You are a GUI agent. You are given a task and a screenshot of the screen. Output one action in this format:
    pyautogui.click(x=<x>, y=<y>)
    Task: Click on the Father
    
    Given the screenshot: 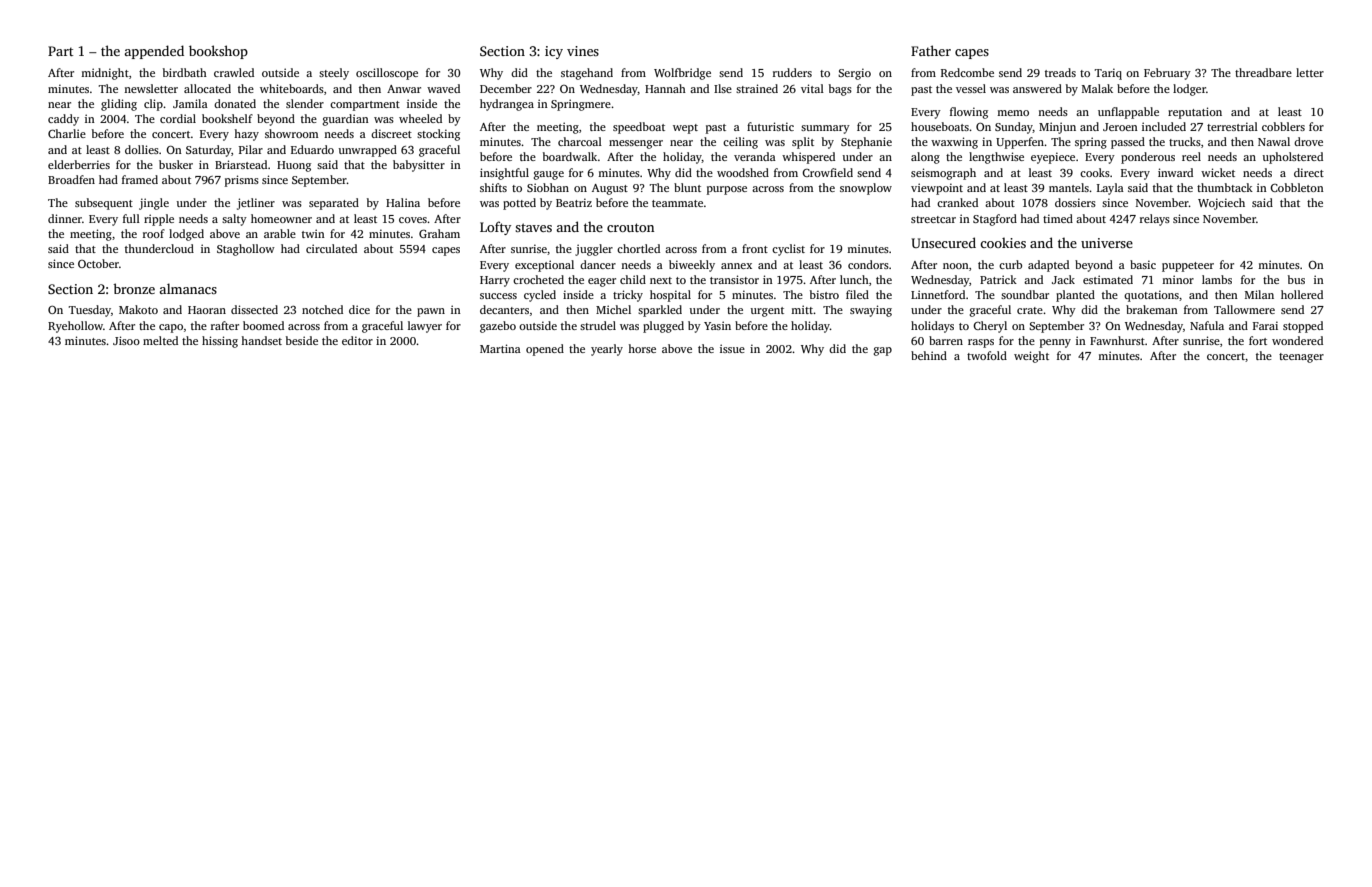 What is the action you would take?
    pyautogui.click(x=931, y=50)
